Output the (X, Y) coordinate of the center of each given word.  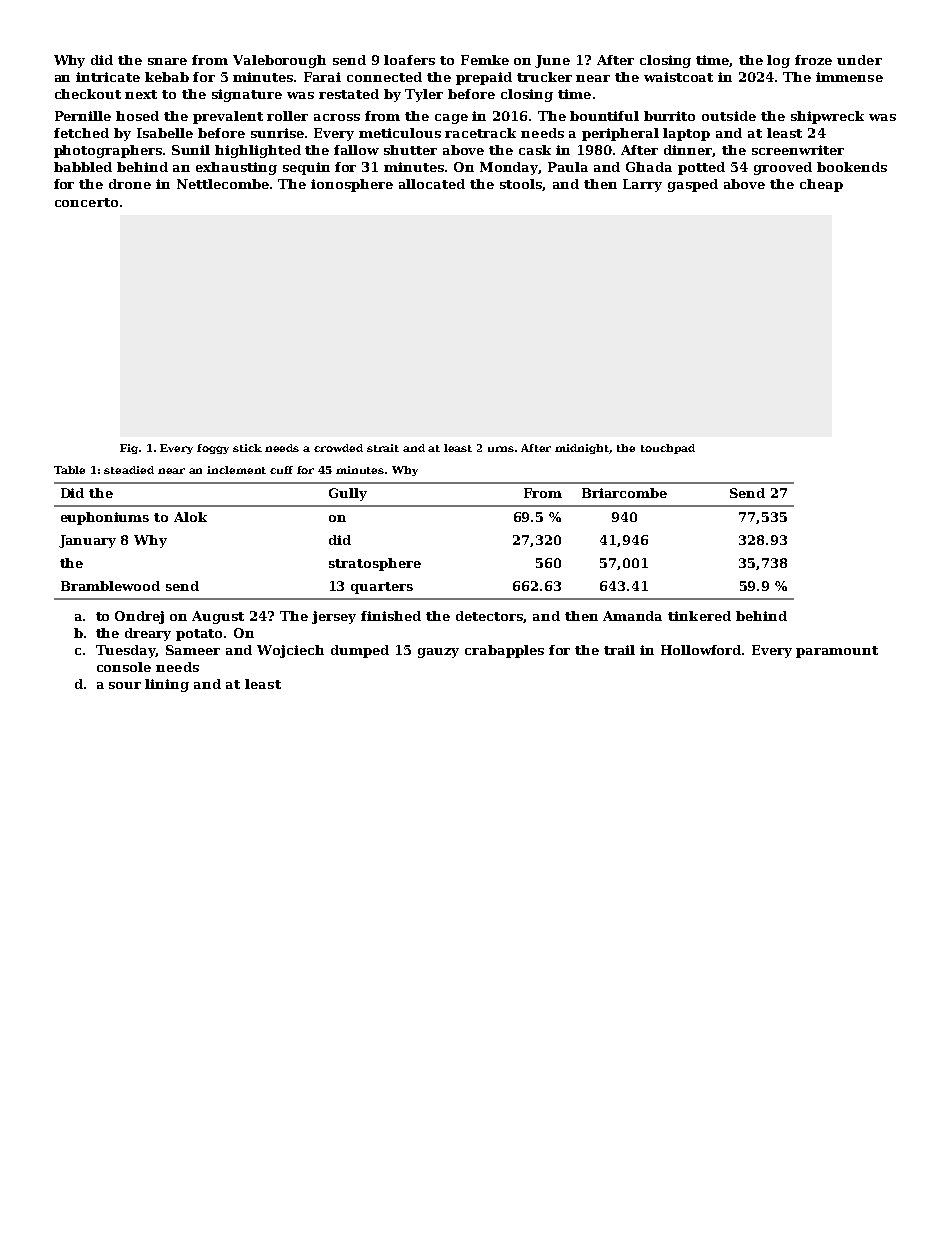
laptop (686, 134)
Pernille (83, 116)
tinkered (699, 616)
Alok (190, 517)
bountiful (604, 116)
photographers (108, 151)
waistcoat (678, 77)
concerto (86, 202)
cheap (821, 185)
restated (349, 94)
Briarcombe (624, 493)
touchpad (668, 449)
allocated (432, 184)
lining (167, 685)
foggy (213, 449)
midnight (582, 449)
